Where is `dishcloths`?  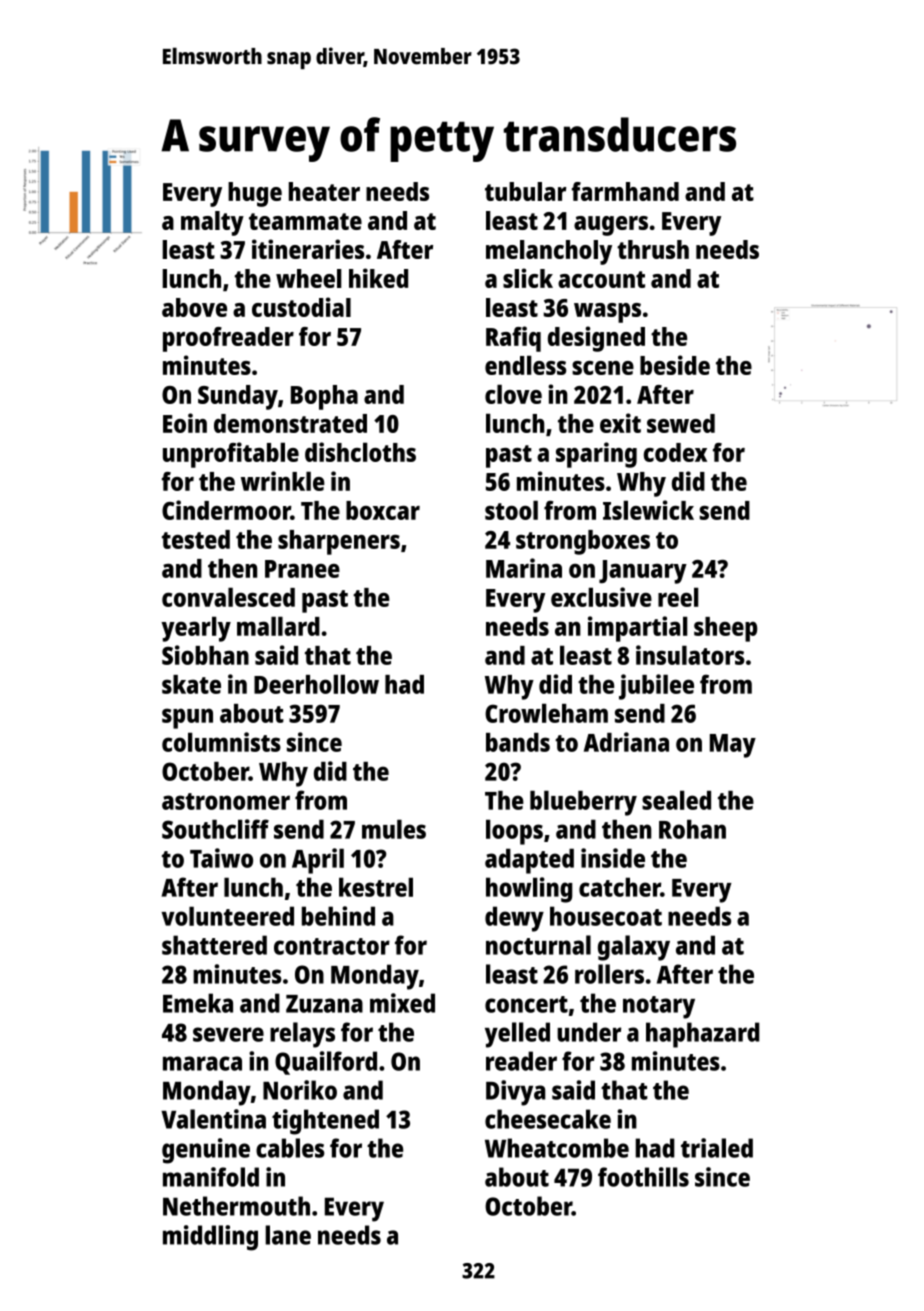 dishcloths is located at coordinates (360, 452).
